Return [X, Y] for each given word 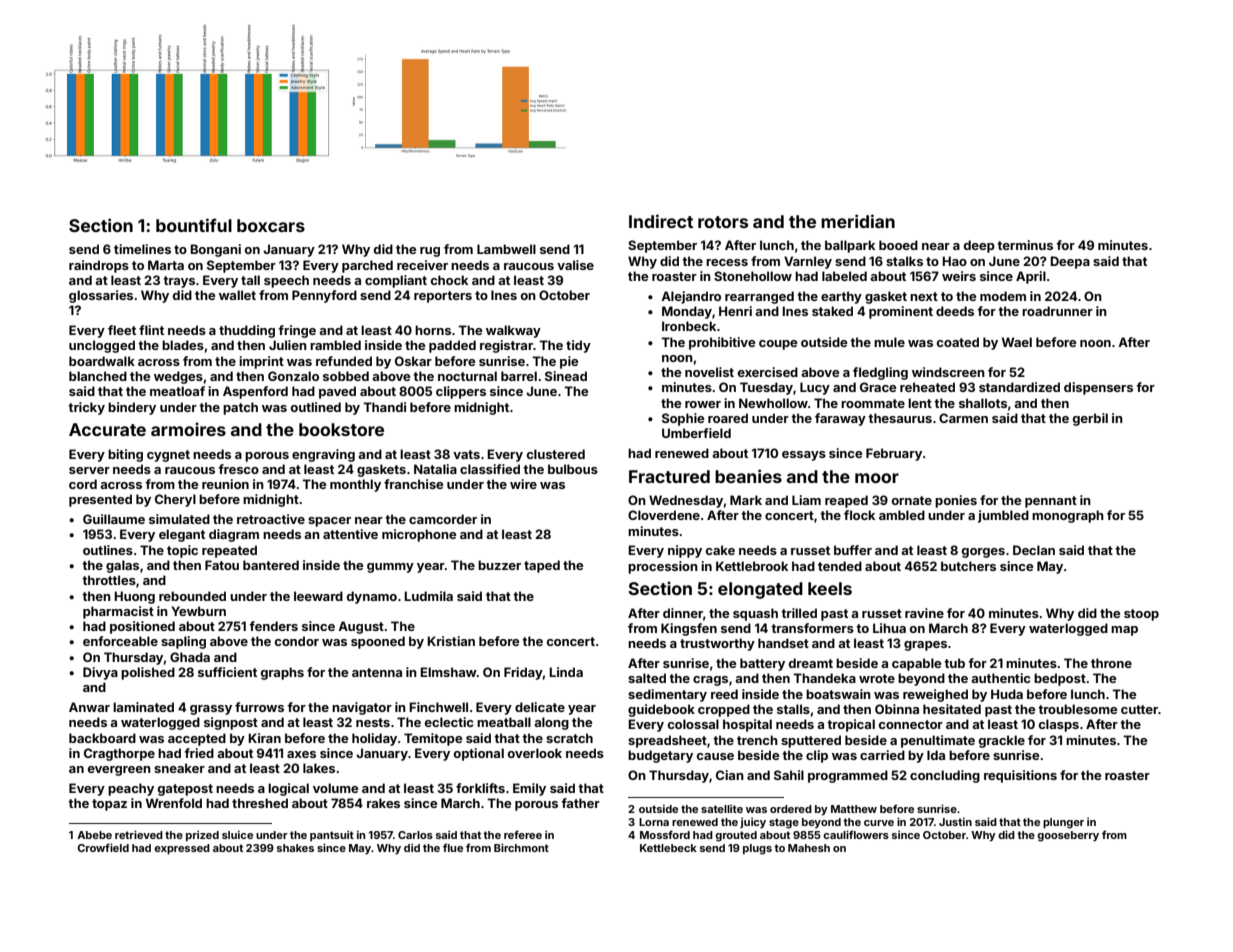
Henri [735, 311]
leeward [318, 596]
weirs [959, 276]
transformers [812, 628]
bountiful [194, 225]
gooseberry [1068, 836]
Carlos [415, 835]
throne [1111, 663]
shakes [295, 848]
